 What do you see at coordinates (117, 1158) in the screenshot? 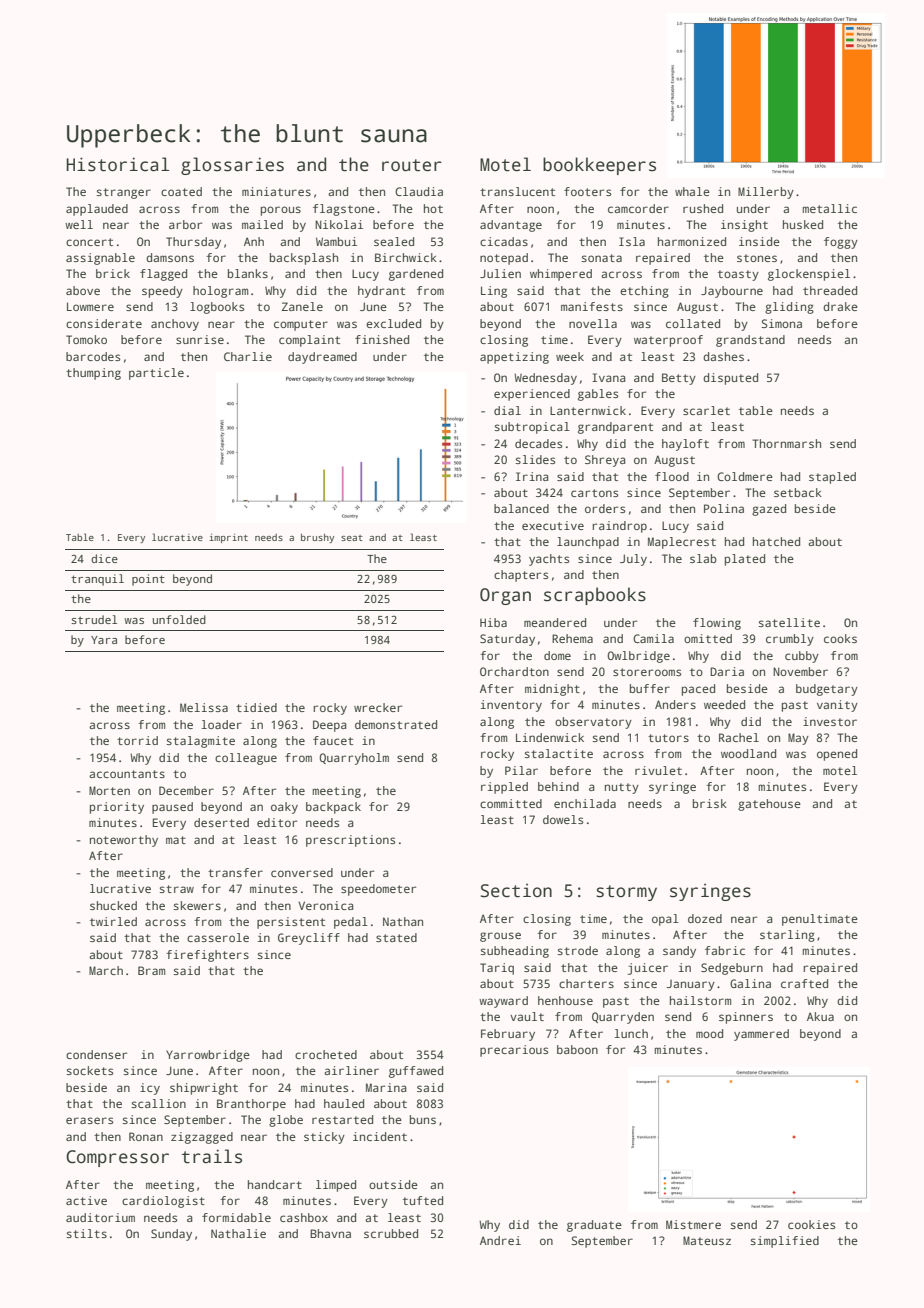
I see `Compressor` at bounding box center [117, 1158].
